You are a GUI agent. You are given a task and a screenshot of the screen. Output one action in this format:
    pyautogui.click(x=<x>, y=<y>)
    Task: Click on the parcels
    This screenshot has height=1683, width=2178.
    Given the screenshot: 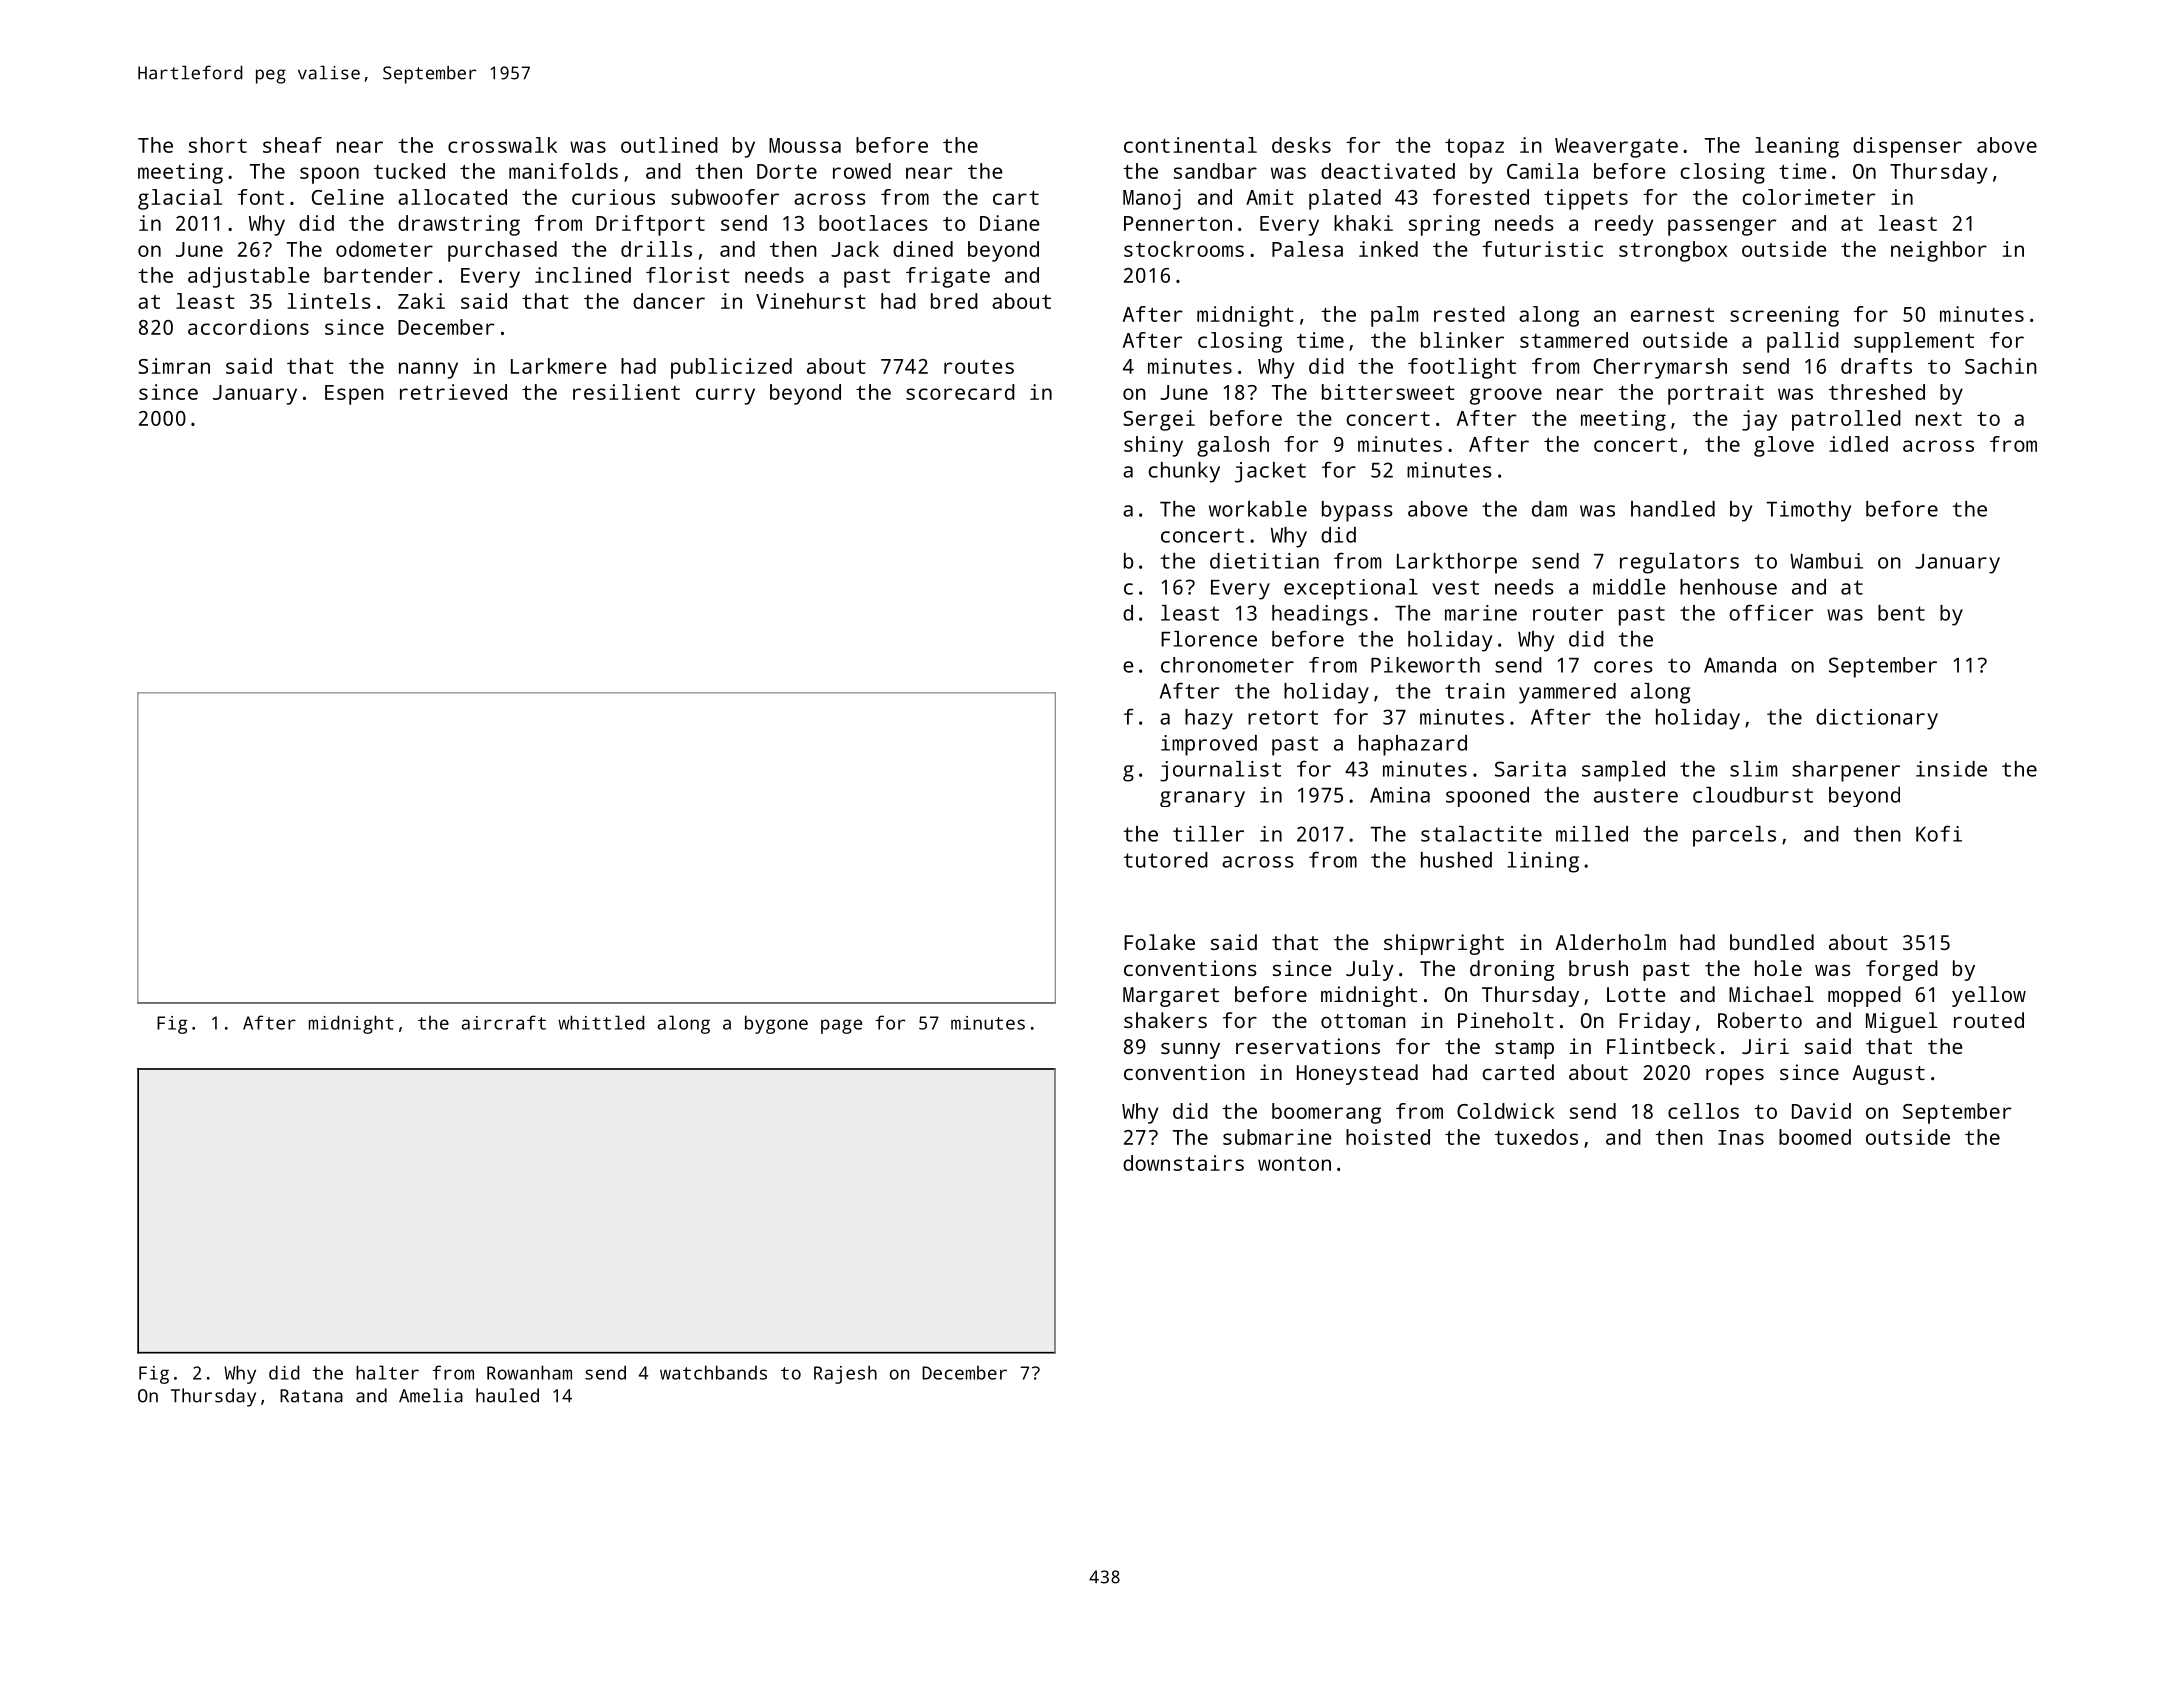 What is the action you would take?
    pyautogui.click(x=1734, y=836)
